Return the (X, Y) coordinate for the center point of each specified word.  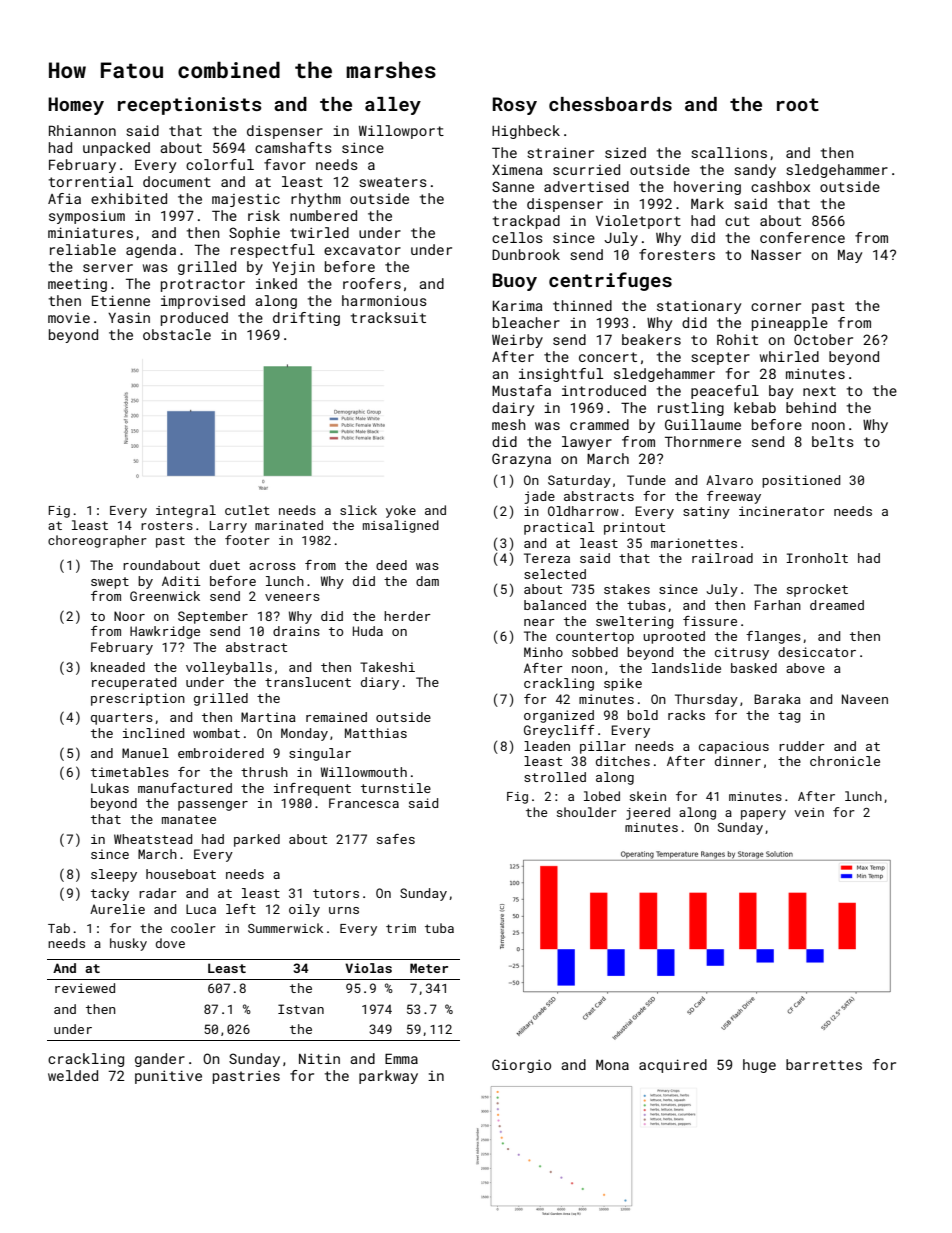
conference (802, 237)
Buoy (515, 282)
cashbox (780, 186)
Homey (76, 106)
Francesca (364, 803)
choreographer (97, 541)
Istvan (301, 1009)
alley (393, 106)
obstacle (177, 334)
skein (648, 796)
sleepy (114, 875)
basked (754, 668)
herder (407, 616)
